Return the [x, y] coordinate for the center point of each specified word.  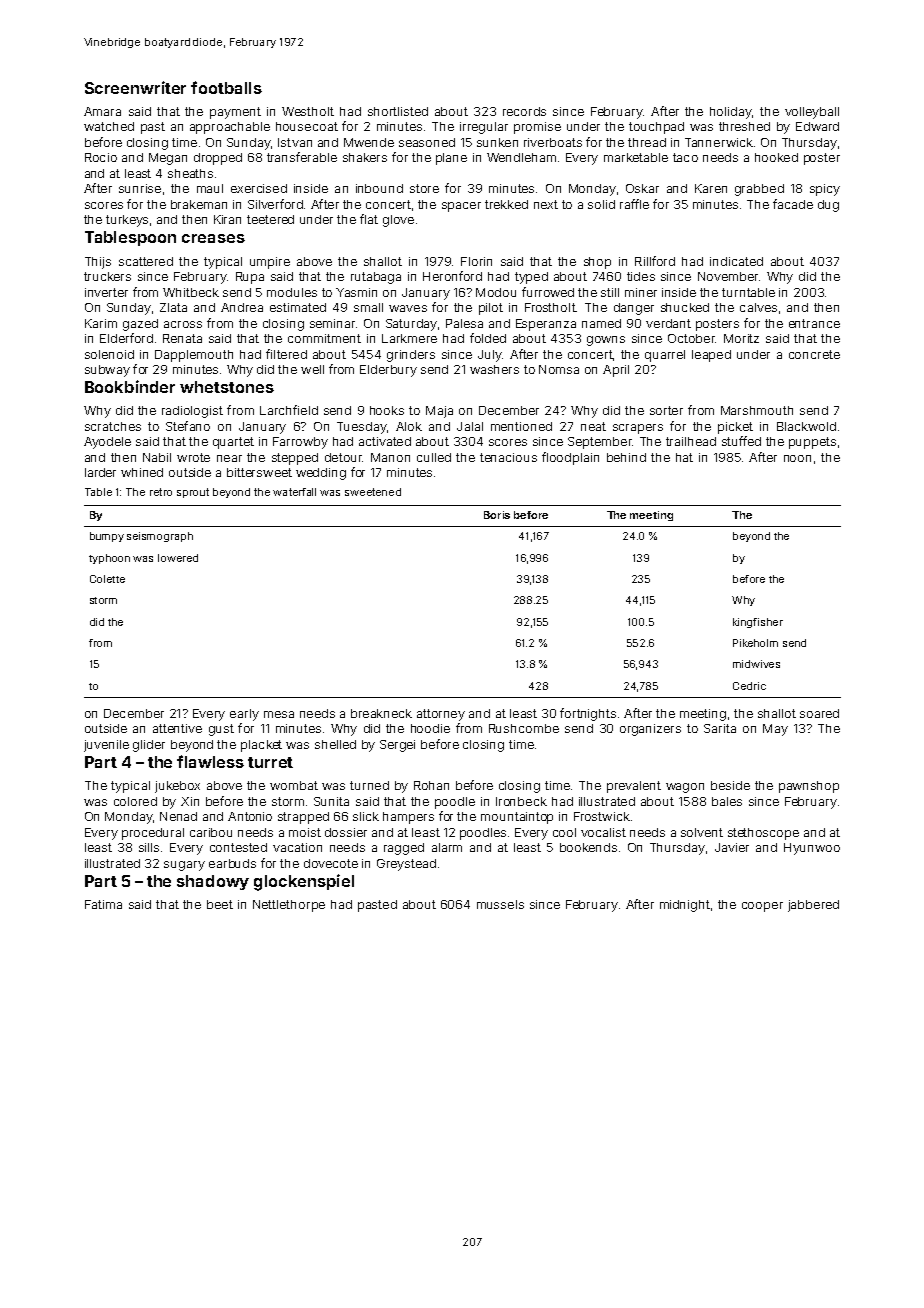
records [524, 111]
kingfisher [758, 623]
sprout [193, 493]
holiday [731, 113]
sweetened [373, 492]
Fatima [103, 904]
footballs [226, 87]
